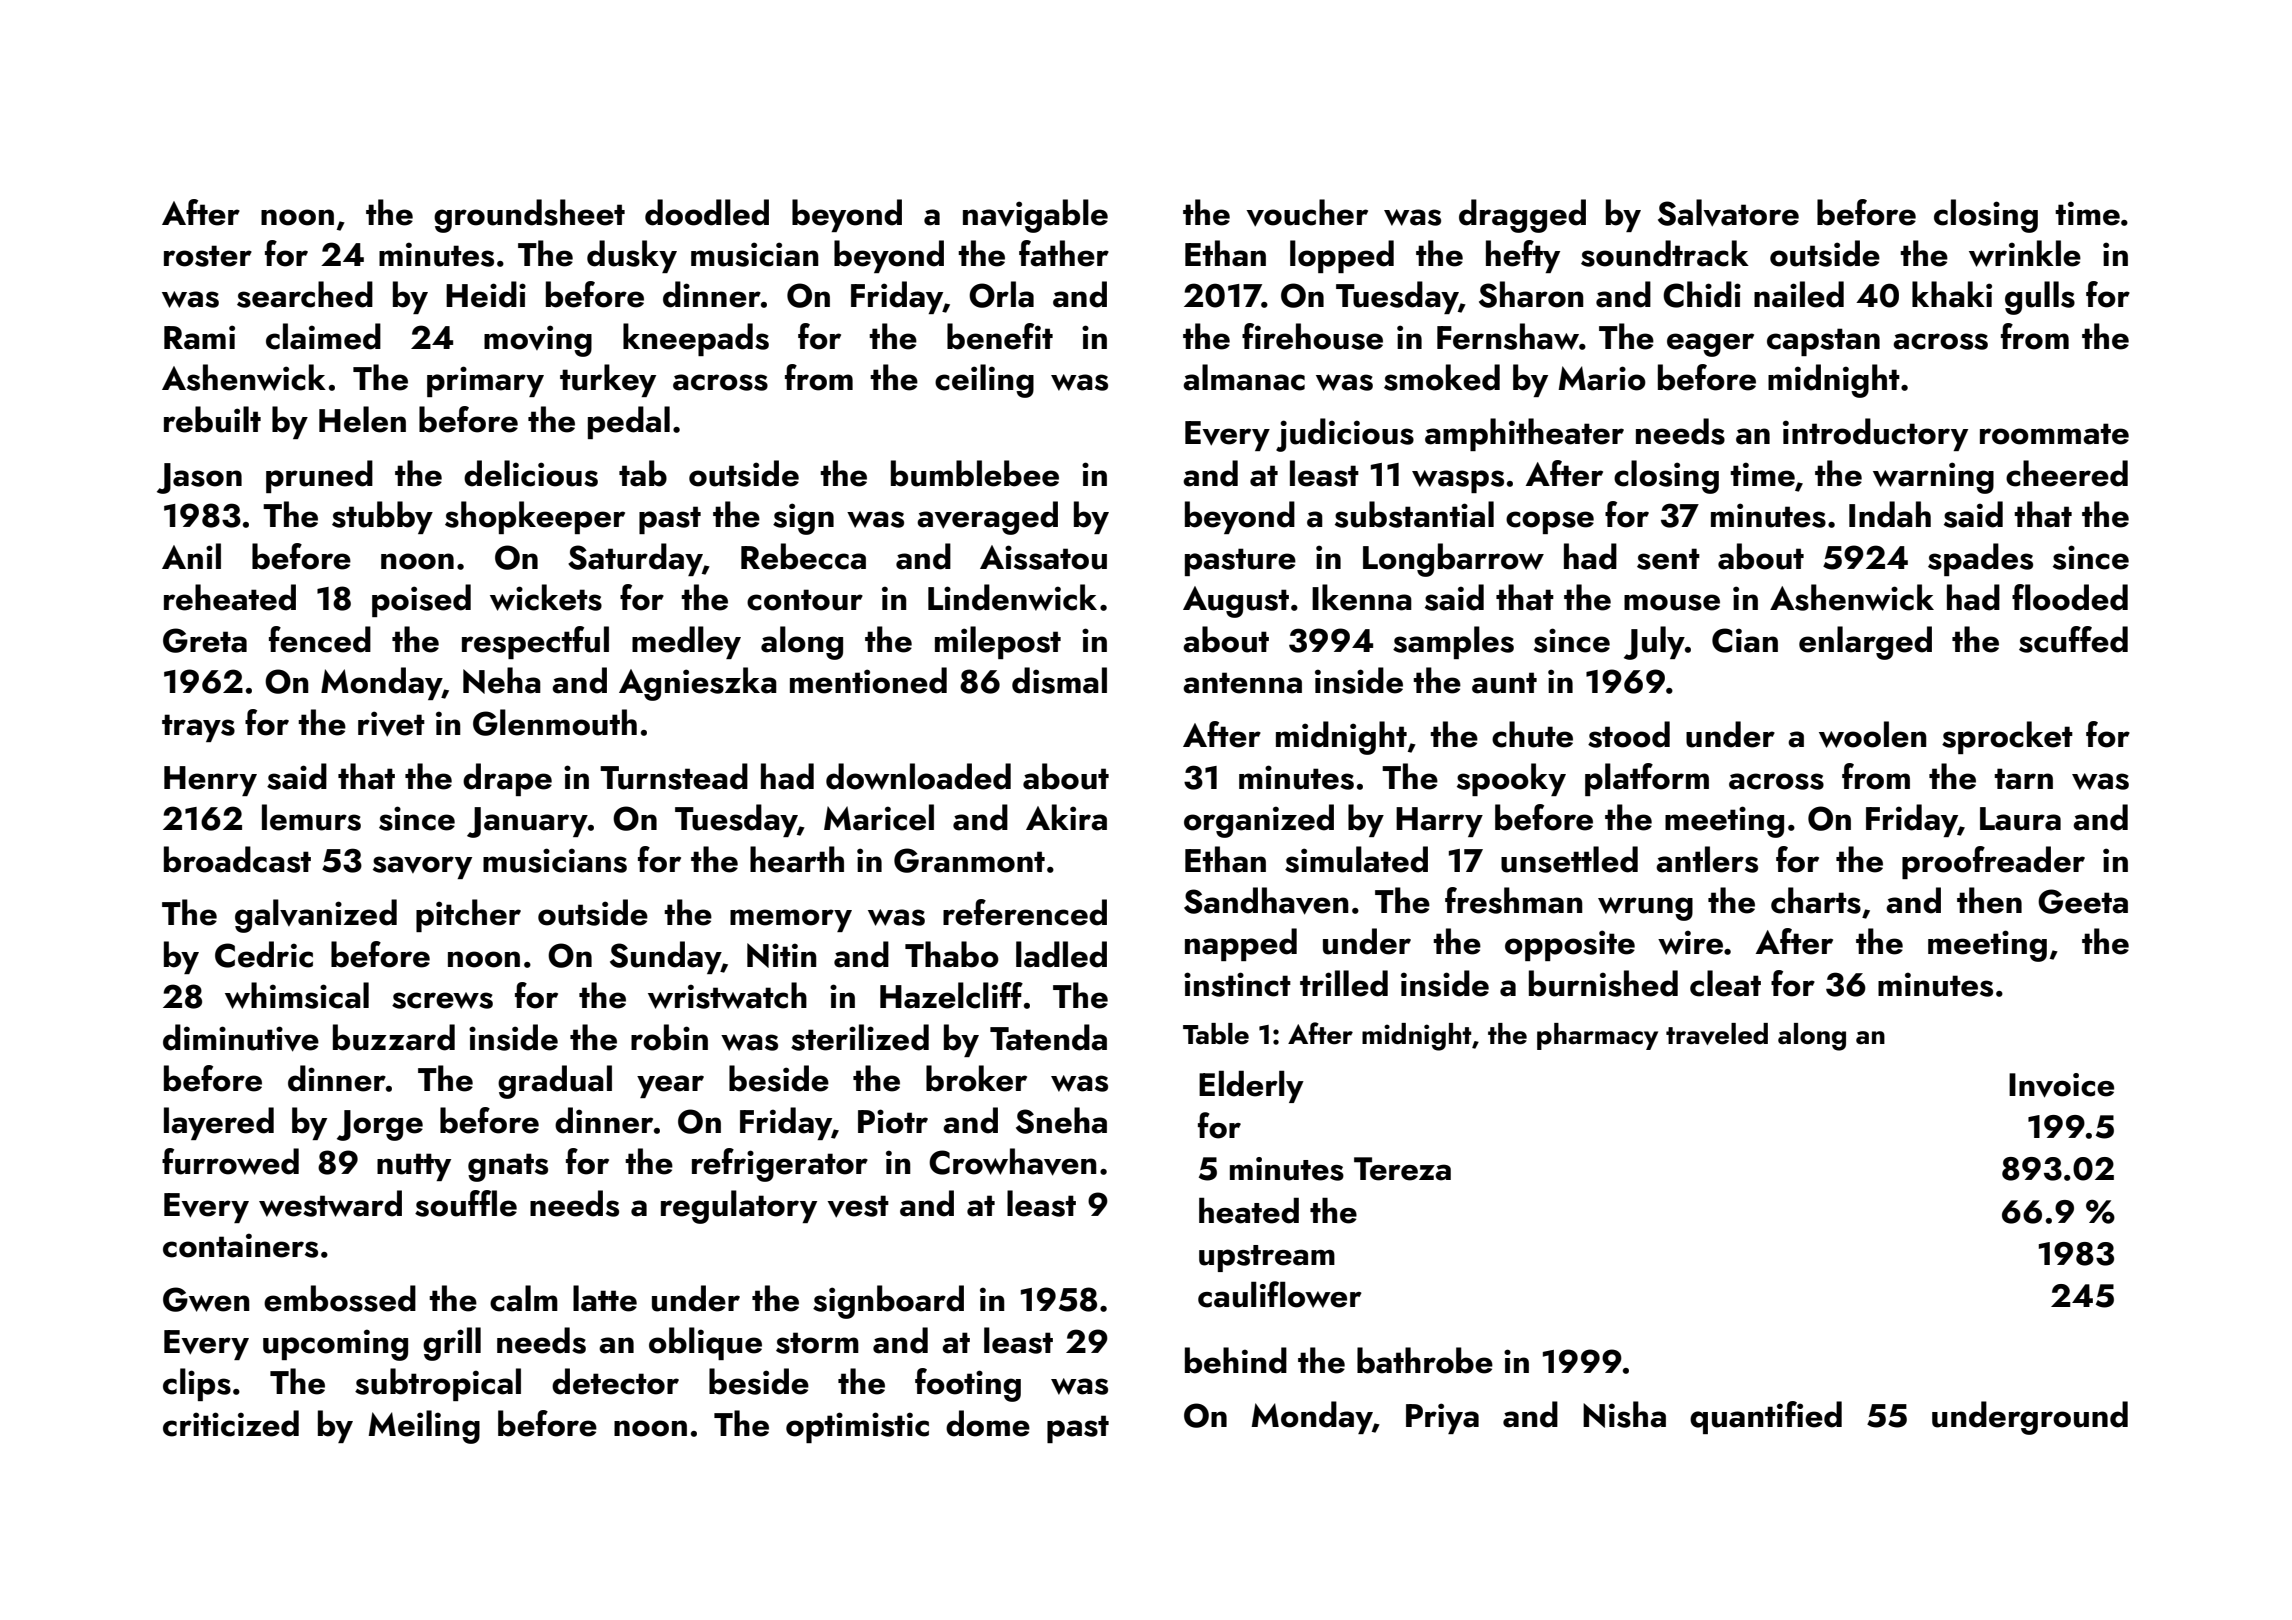  What do you see at coordinates (1873, 734) in the screenshot?
I see `woolen` at bounding box center [1873, 734].
